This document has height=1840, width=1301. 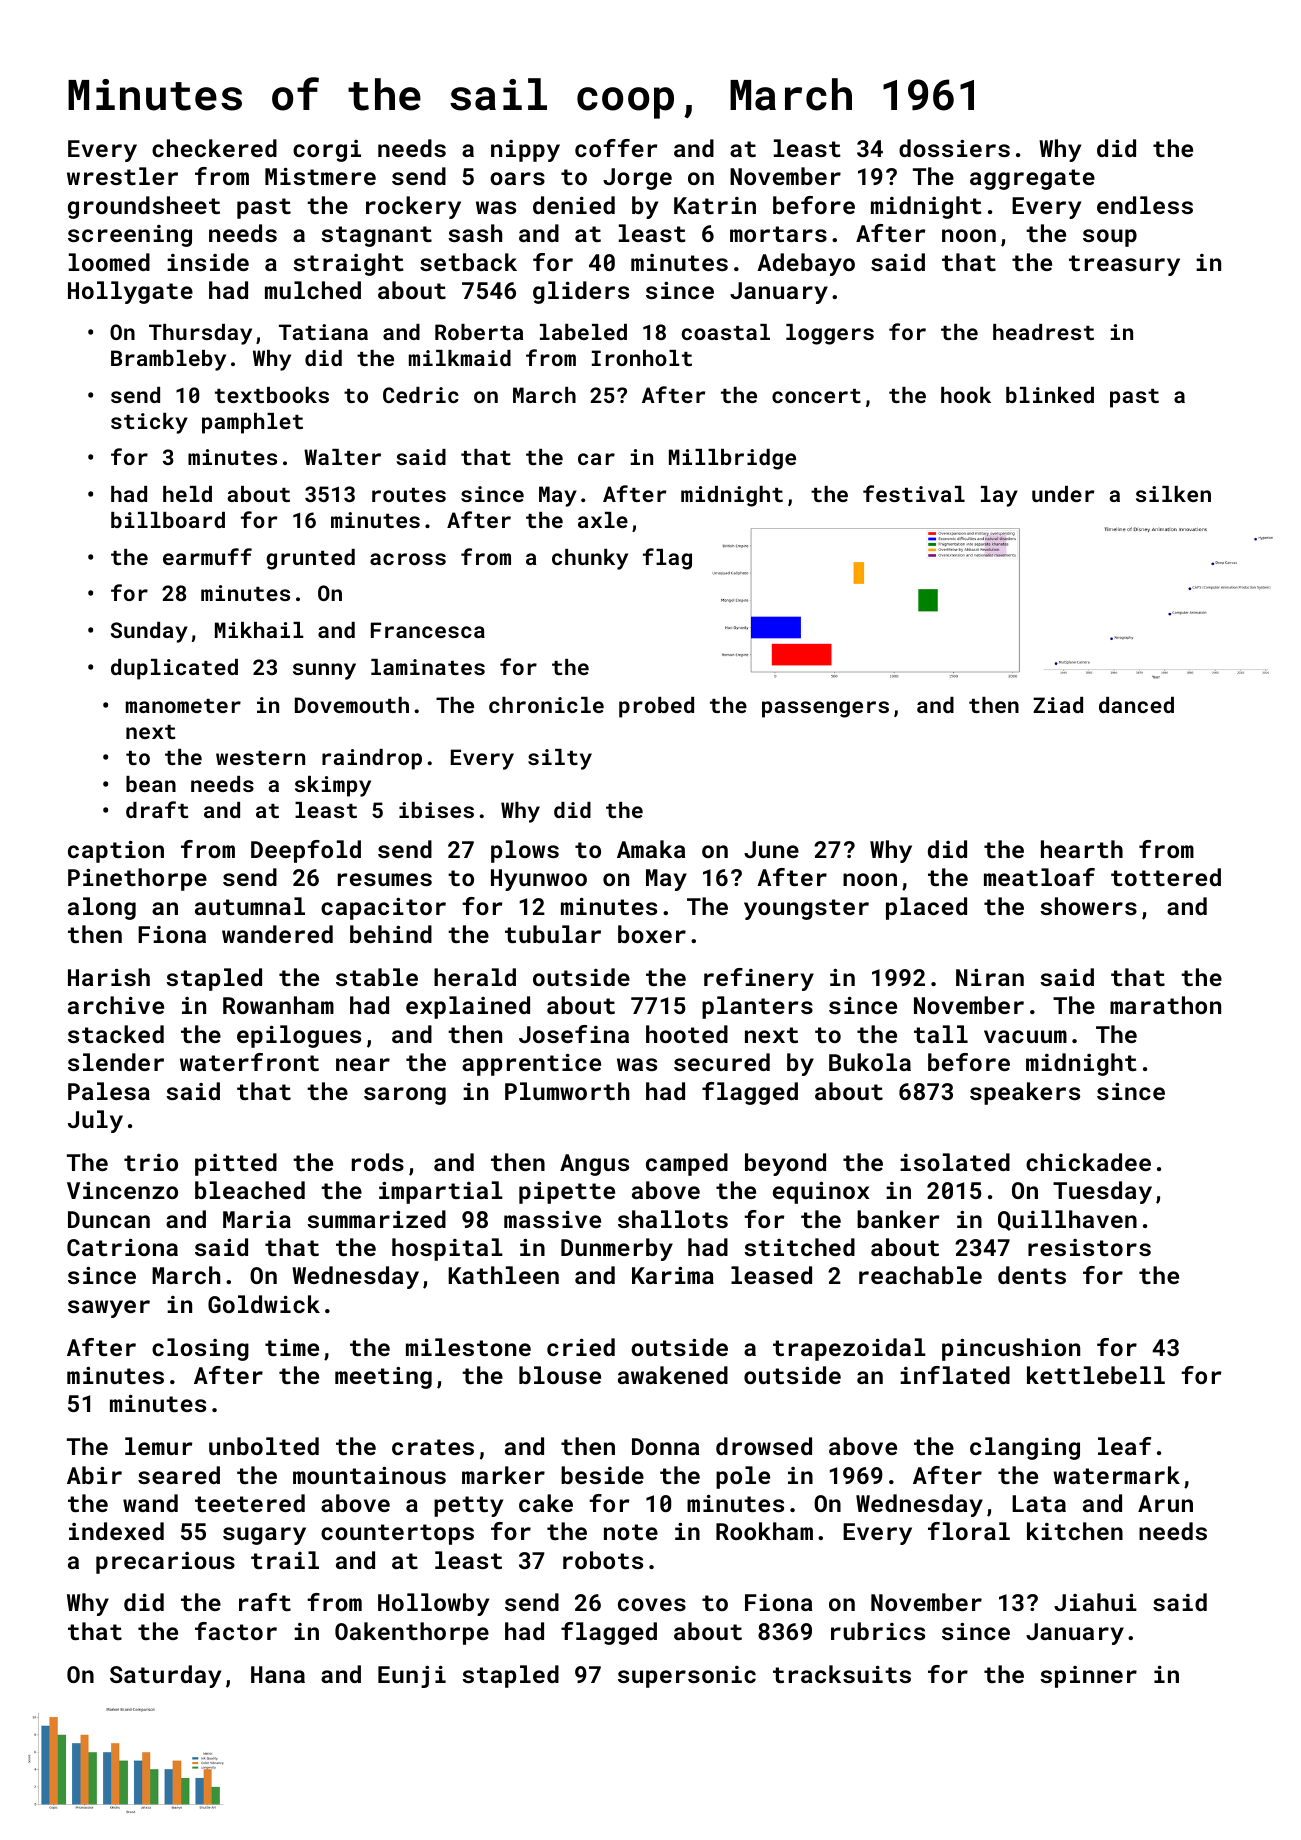 What do you see at coordinates (732, 459) in the document?
I see `Millbridge` at bounding box center [732, 459].
